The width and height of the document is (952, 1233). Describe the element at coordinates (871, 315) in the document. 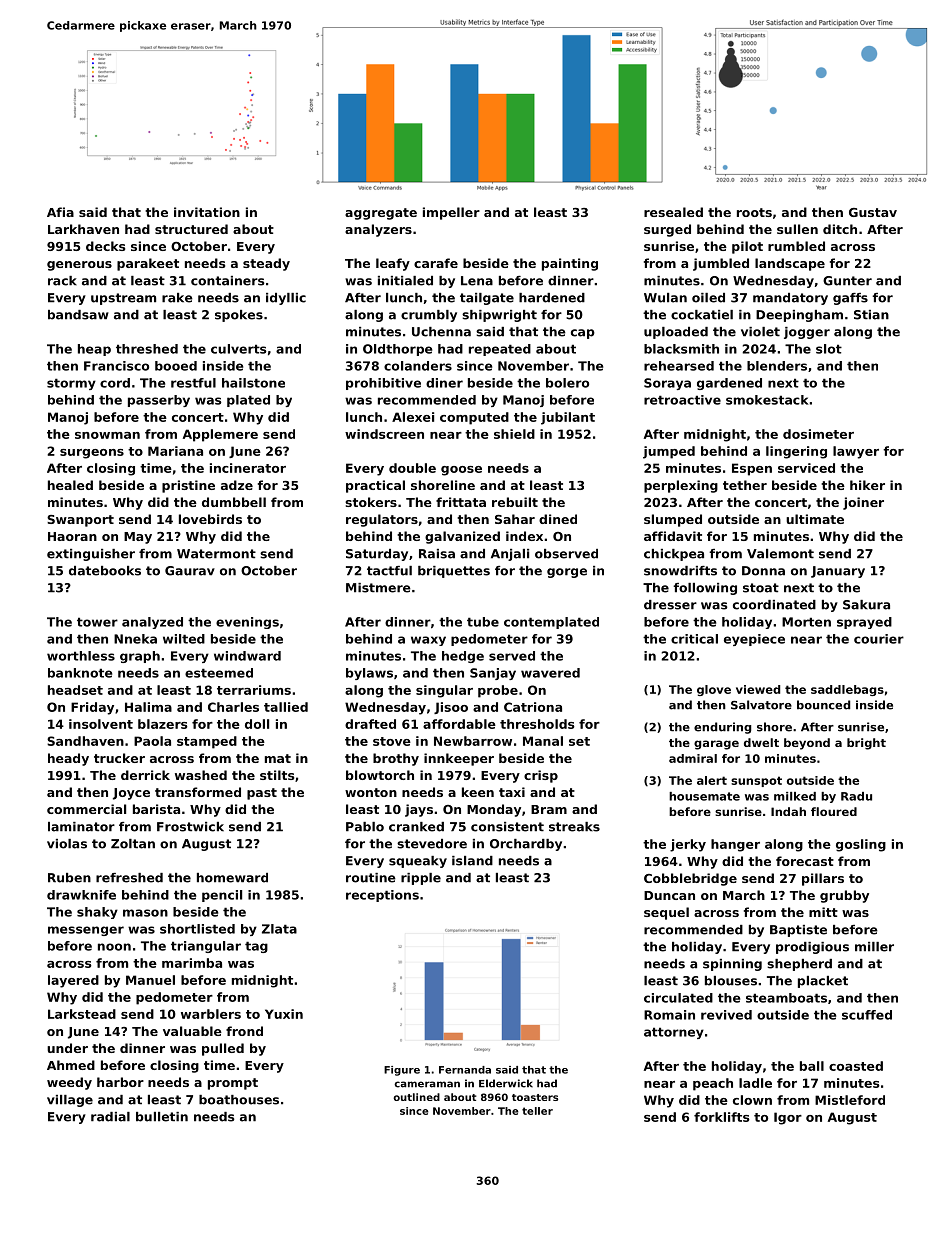

I see `Stian` at that location.
